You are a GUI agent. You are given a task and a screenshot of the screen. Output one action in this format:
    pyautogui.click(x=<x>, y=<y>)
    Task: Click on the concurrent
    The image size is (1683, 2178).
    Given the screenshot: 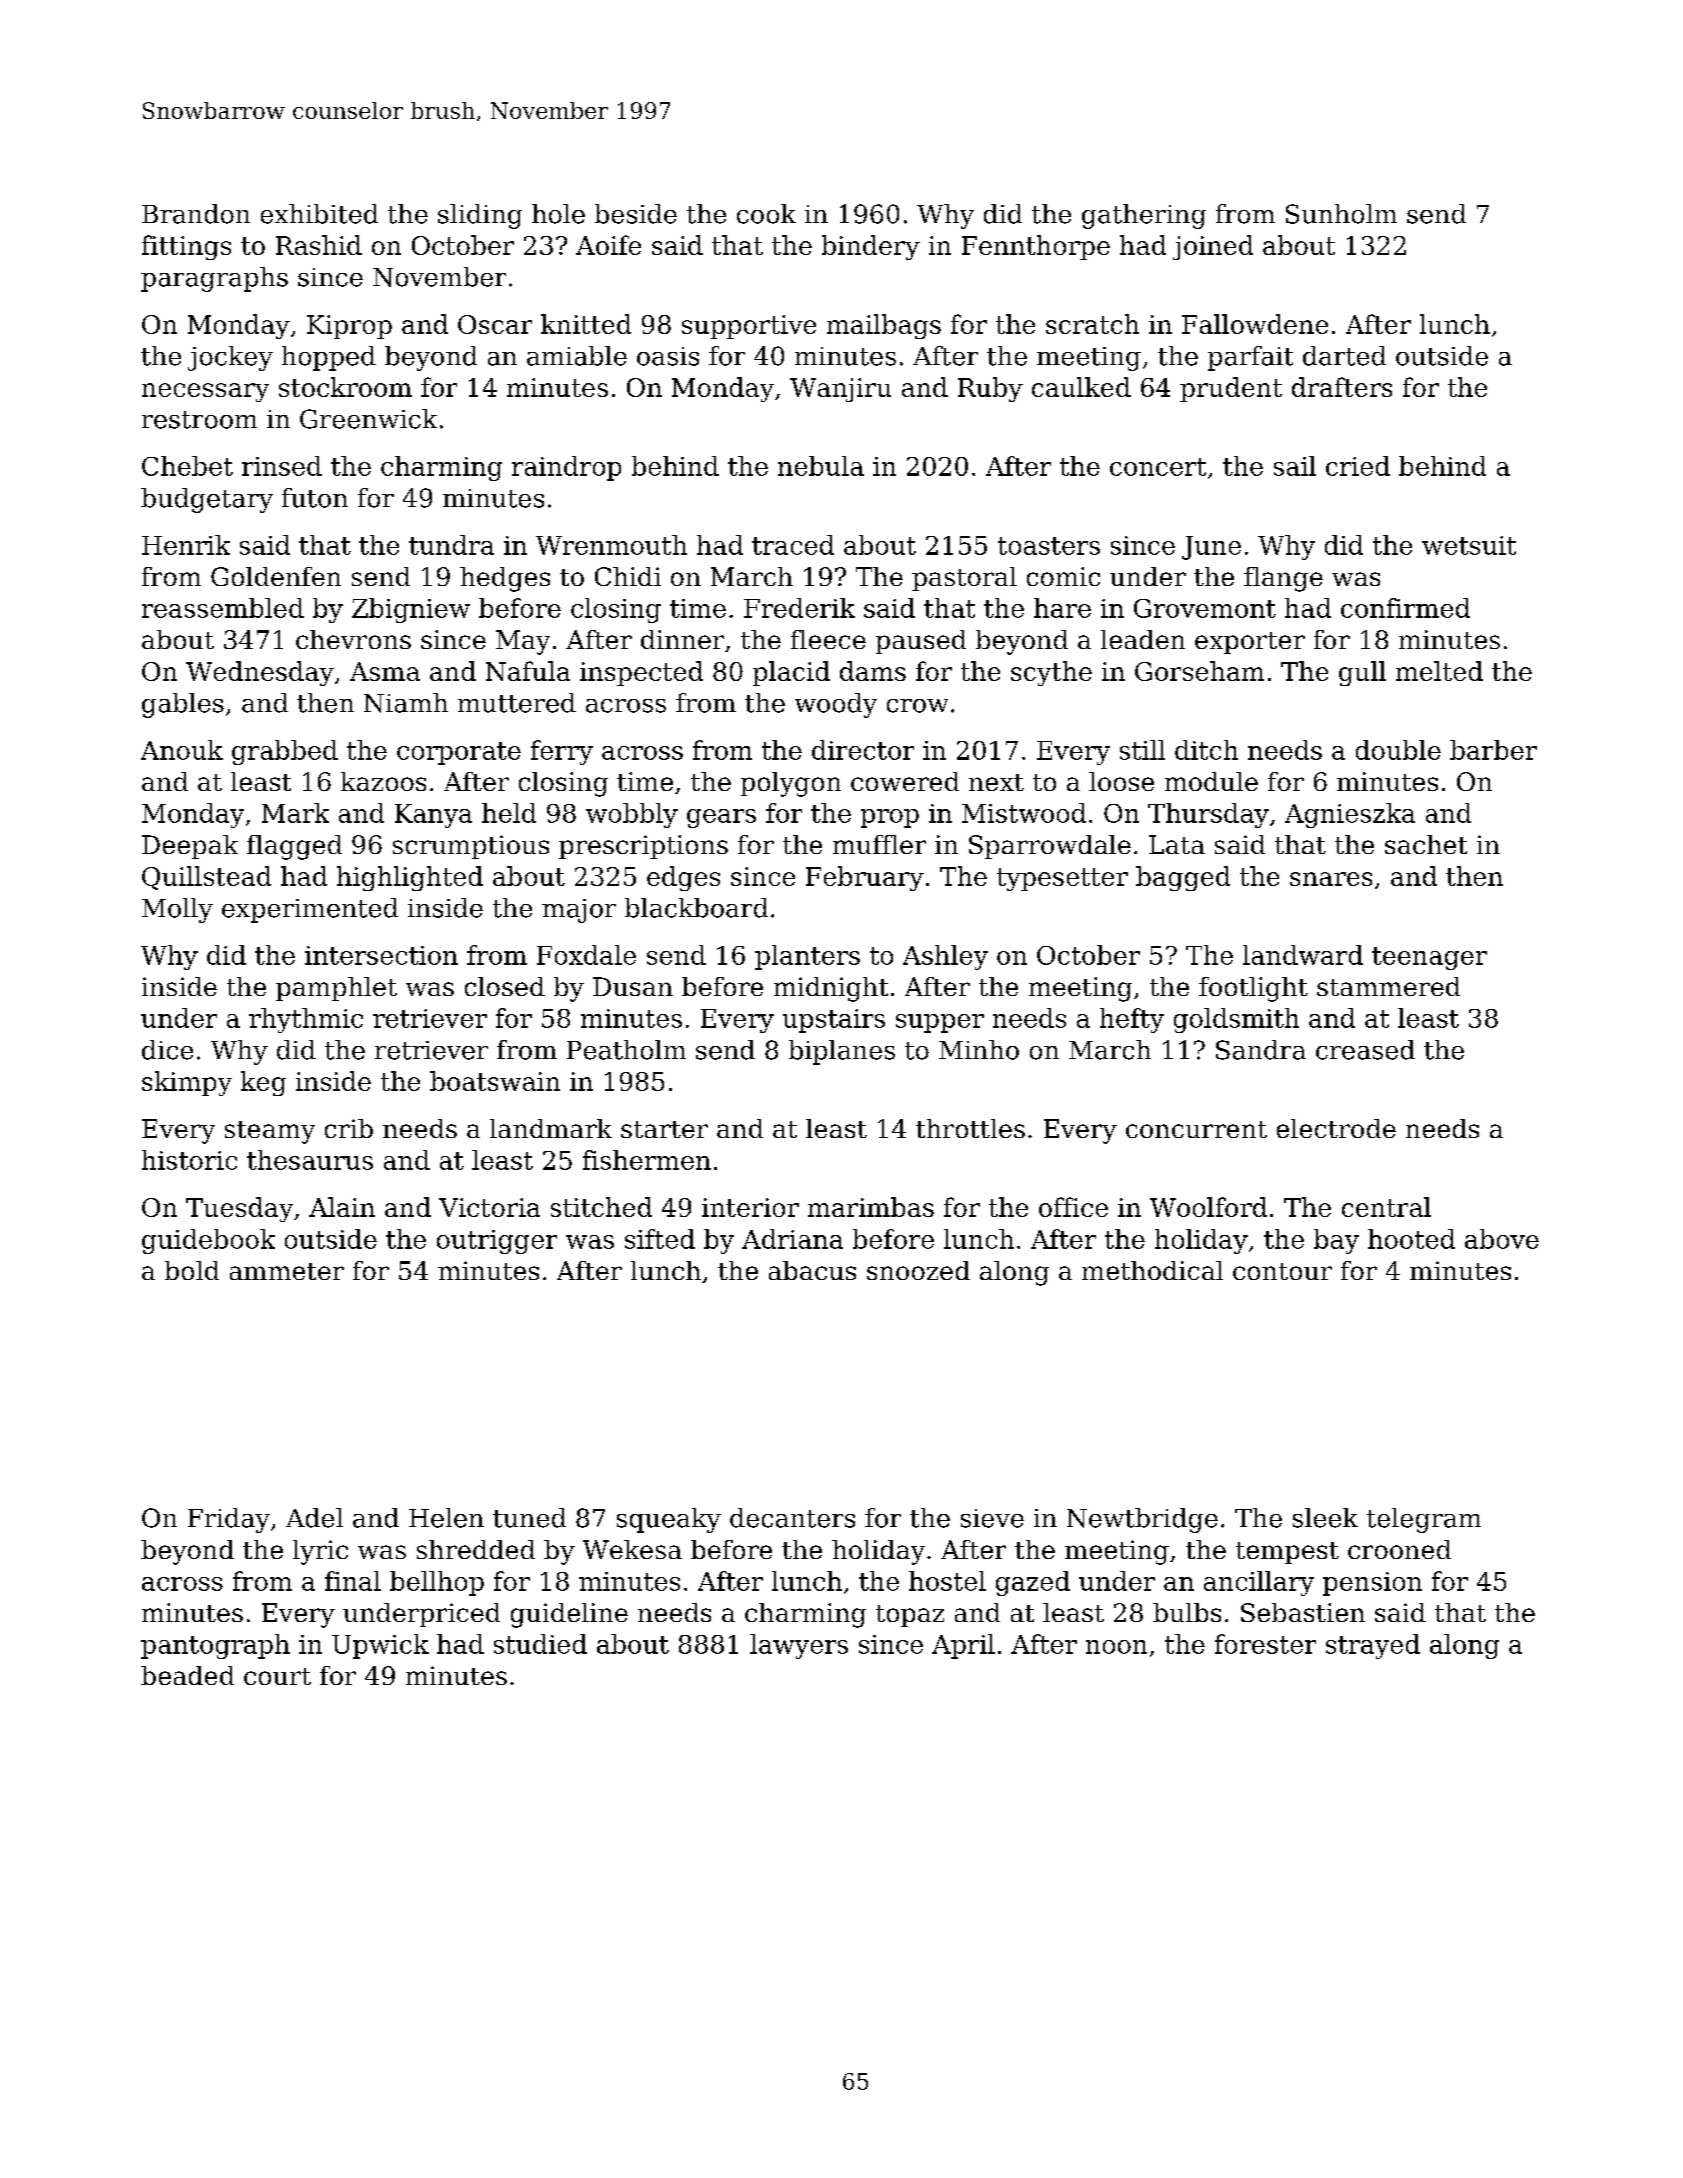 What is the action you would take?
    pyautogui.click(x=1196, y=1129)
